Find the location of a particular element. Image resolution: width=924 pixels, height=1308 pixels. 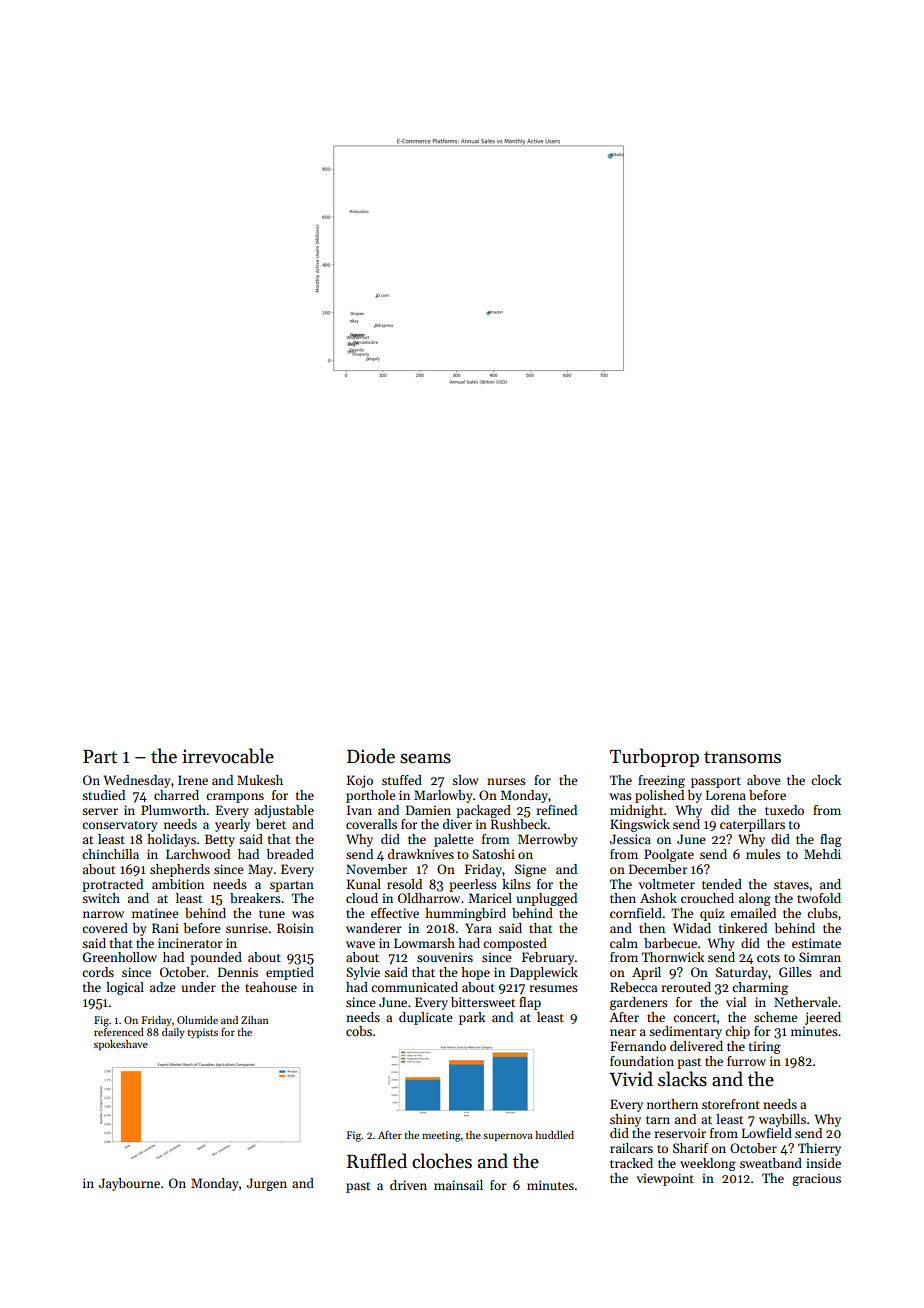

Jurgen is located at coordinates (267, 1184).
